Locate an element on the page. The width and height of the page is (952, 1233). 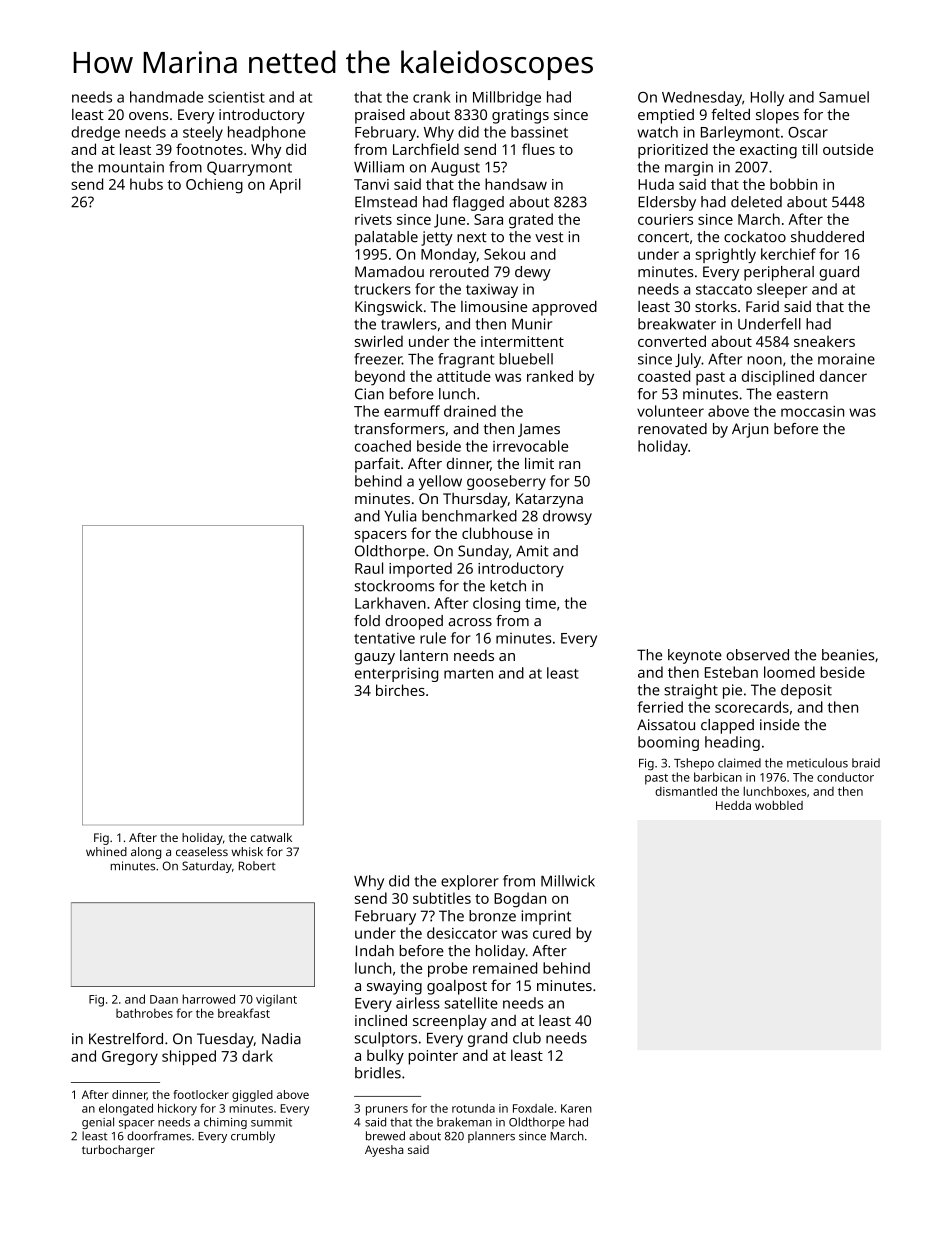
wobbled is located at coordinates (779, 805).
